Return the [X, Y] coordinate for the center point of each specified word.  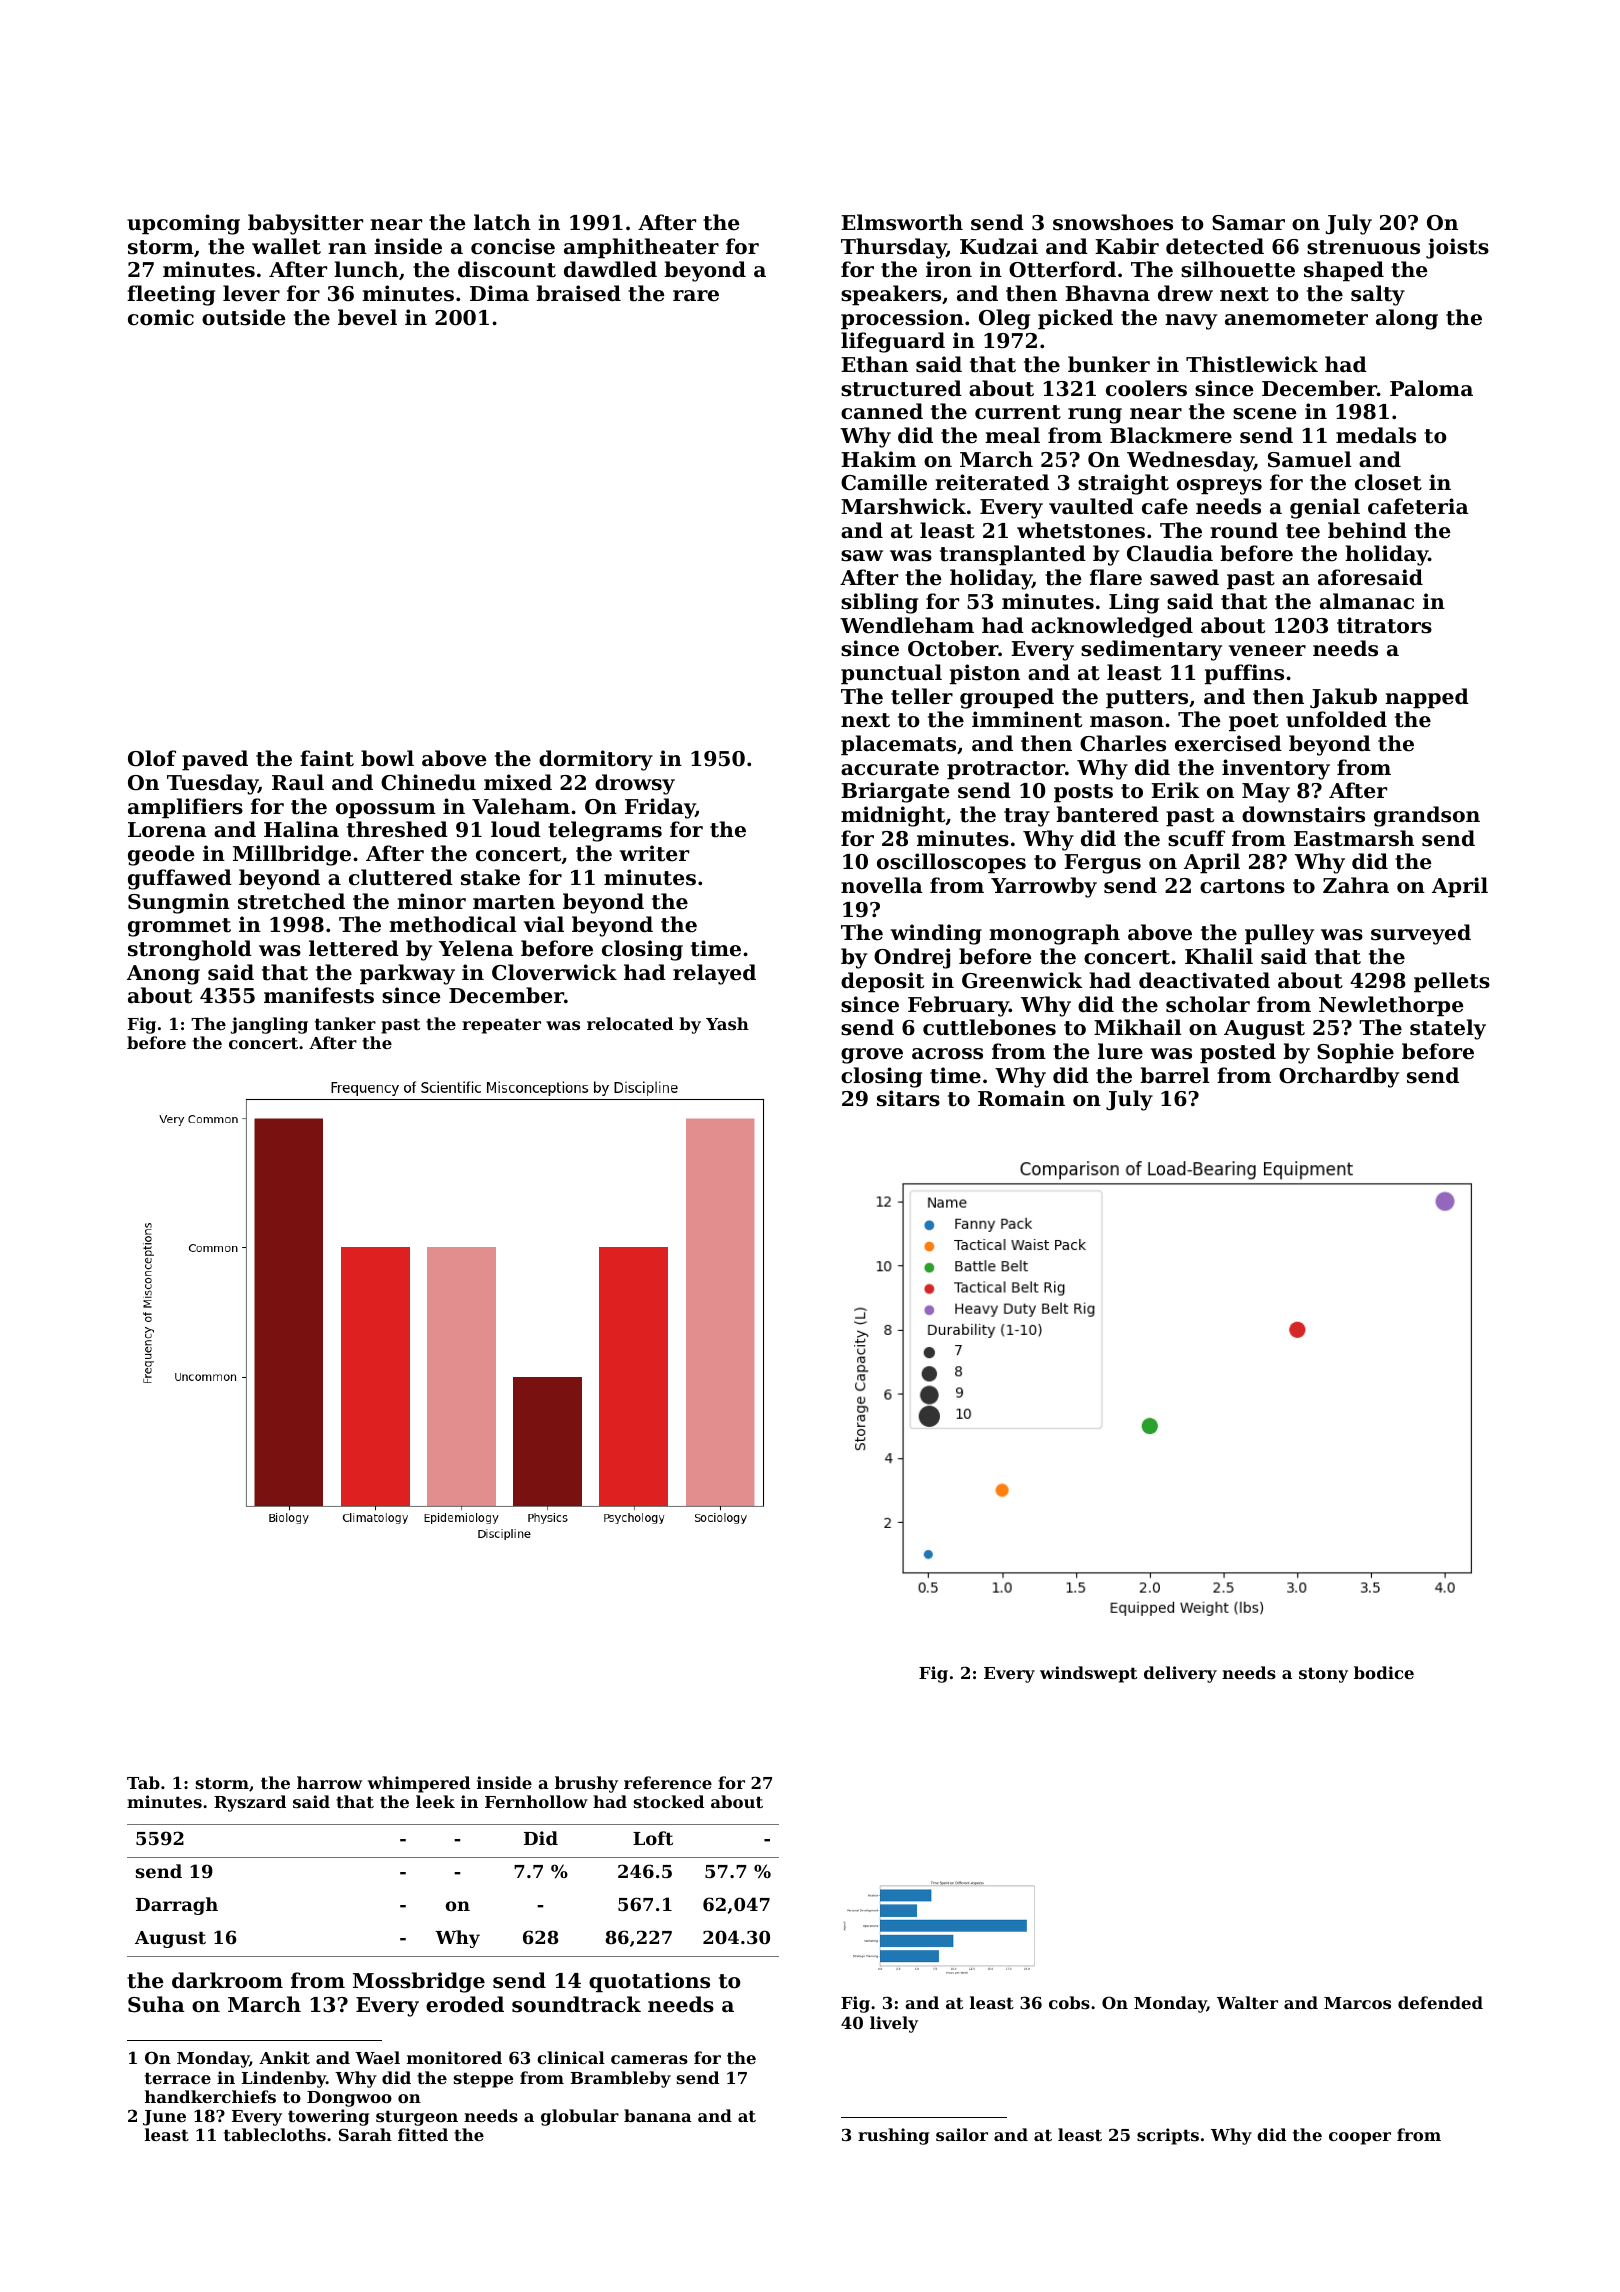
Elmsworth [902, 222]
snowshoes [1113, 222]
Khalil [1219, 956]
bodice [1384, 1672]
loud [516, 829]
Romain [1021, 1098]
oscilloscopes [951, 863]
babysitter [305, 224]
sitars [908, 1098]
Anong [163, 975]
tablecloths [275, 2134]
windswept [1088, 1674]
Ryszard [250, 1803]
